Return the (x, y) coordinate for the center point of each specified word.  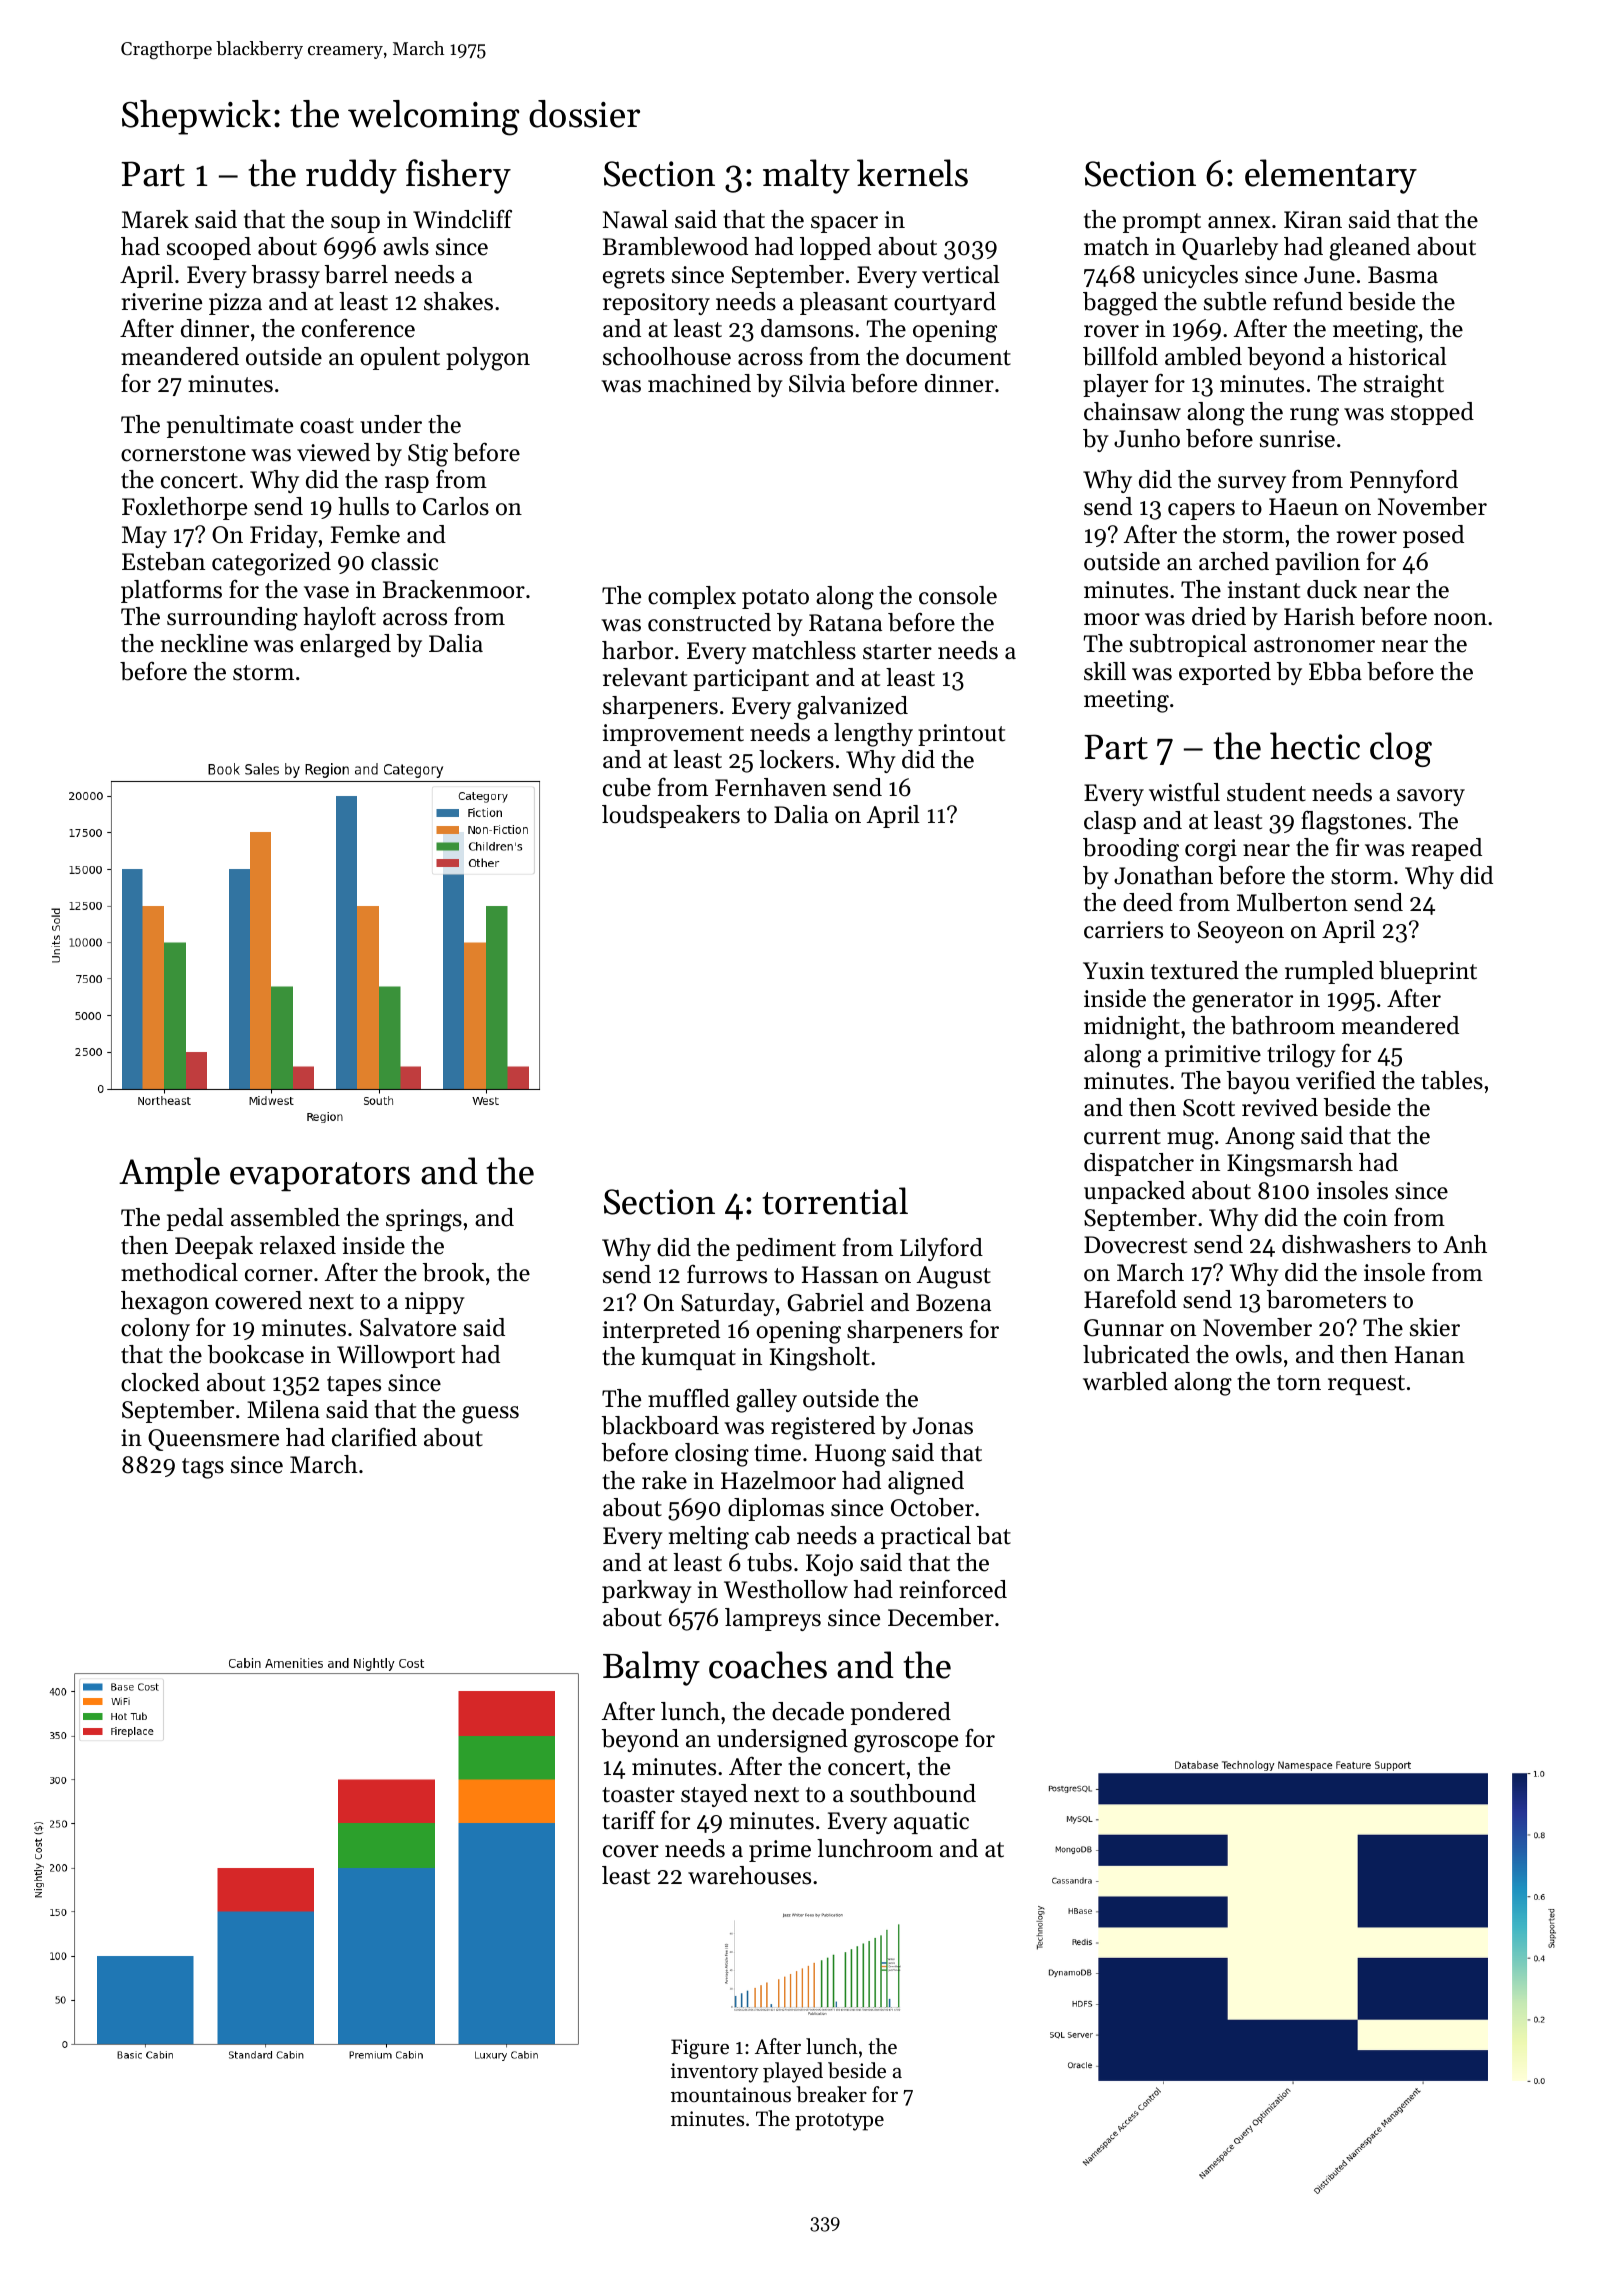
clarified (374, 1437)
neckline (204, 643)
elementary (1331, 176)
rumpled (1329, 972)
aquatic (931, 1823)
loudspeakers (671, 816)
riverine (162, 302)
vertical (961, 274)
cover (631, 1851)
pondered (901, 1713)
